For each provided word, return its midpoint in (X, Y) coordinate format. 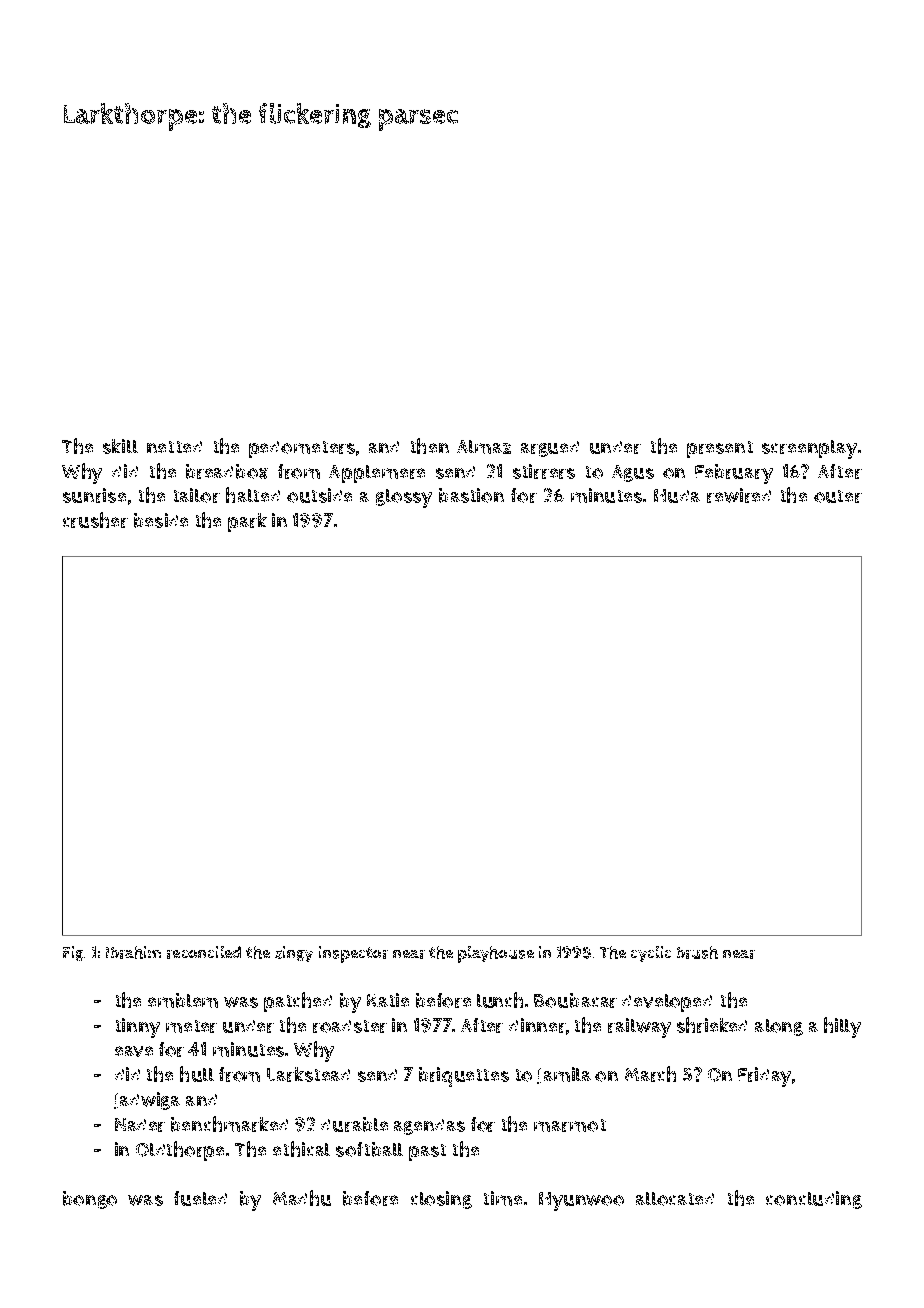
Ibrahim (133, 952)
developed (667, 1003)
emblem (183, 1000)
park (247, 522)
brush (697, 952)
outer (838, 496)
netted (174, 447)
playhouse (496, 954)
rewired (739, 495)
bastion (471, 495)
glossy (404, 498)
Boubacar (575, 1000)
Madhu (302, 1198)
